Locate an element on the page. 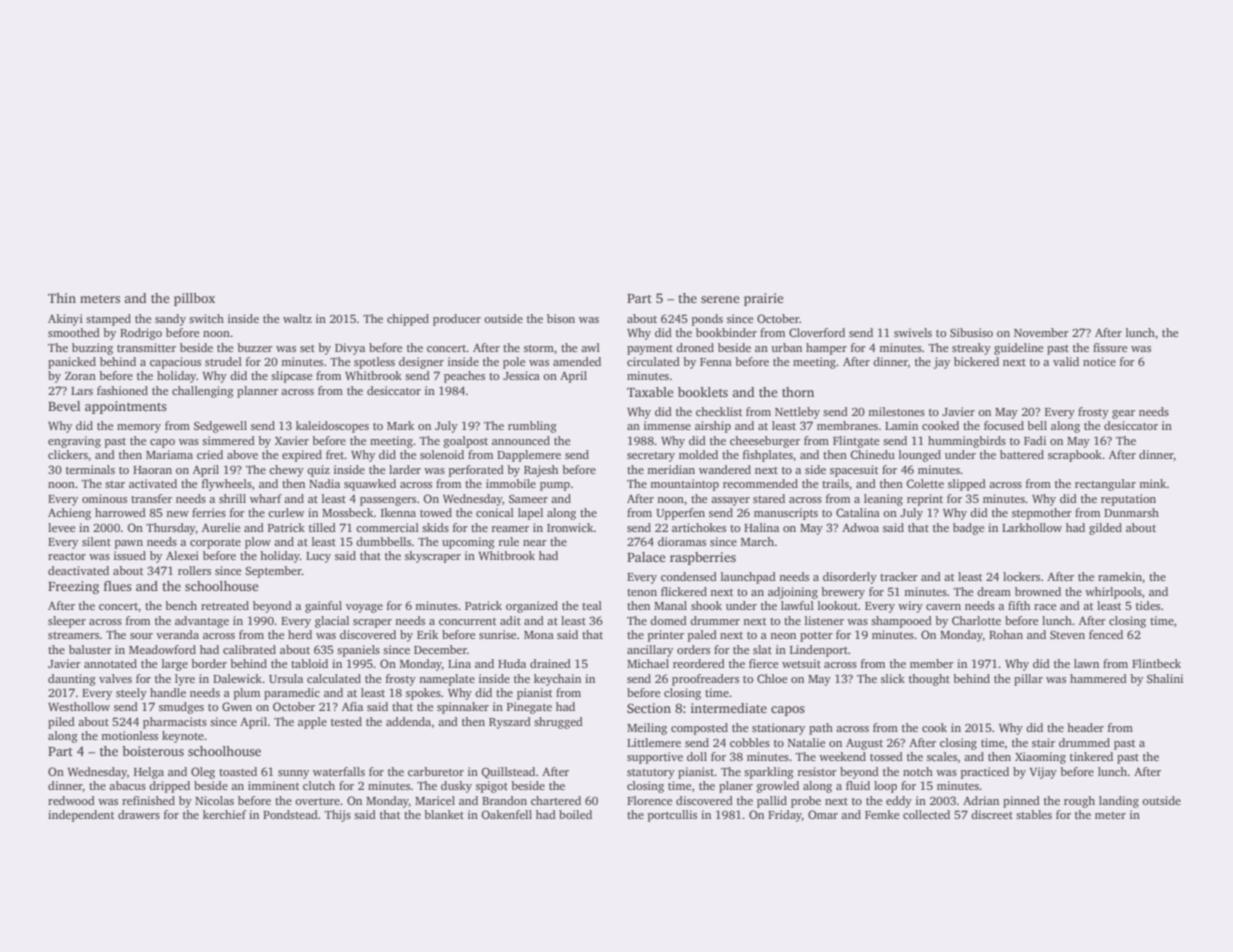 This document has height=952, width=1233. milestones is located at coordinates (896, 411).
